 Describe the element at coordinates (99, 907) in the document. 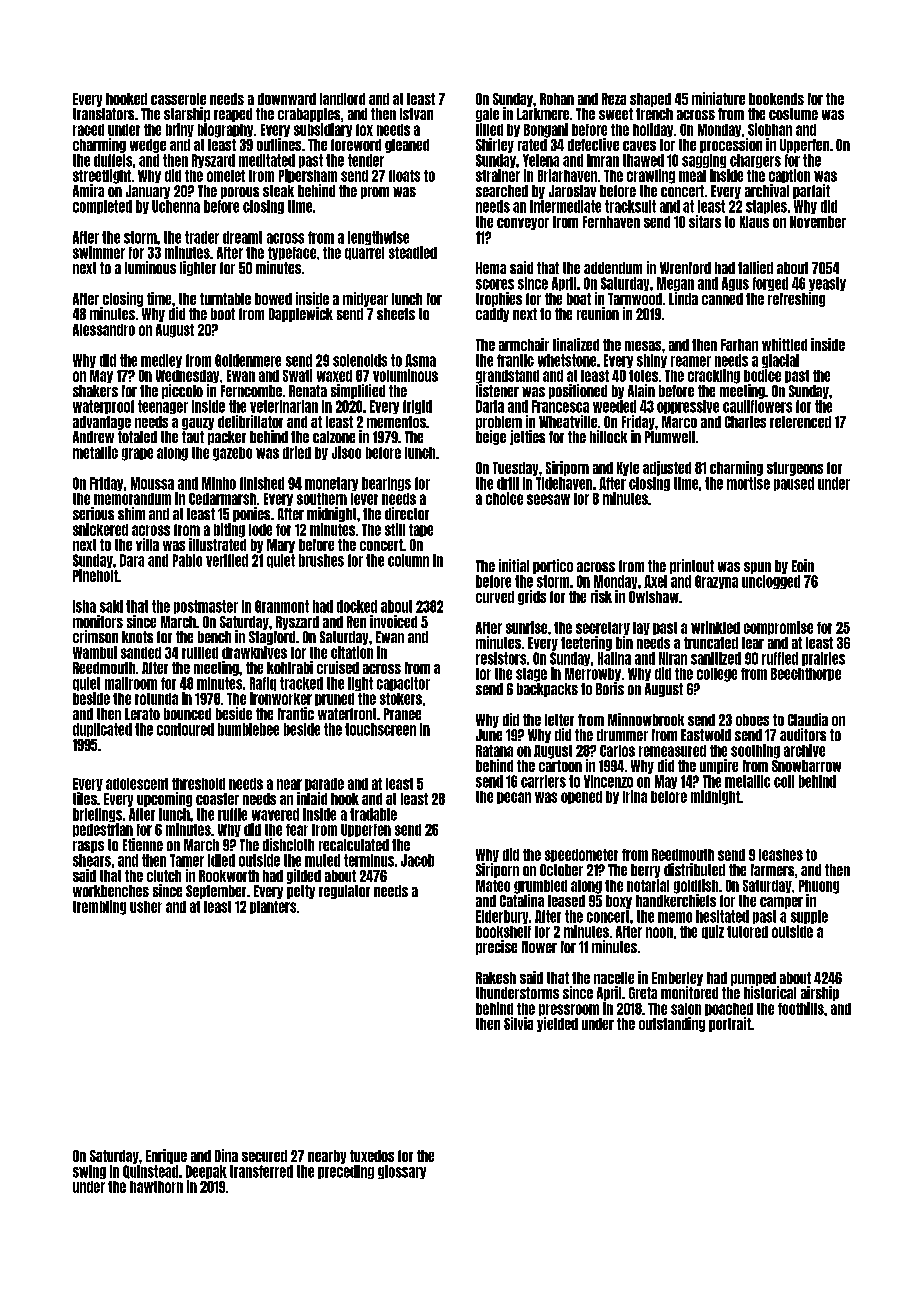

I see `trembling` at that location.
